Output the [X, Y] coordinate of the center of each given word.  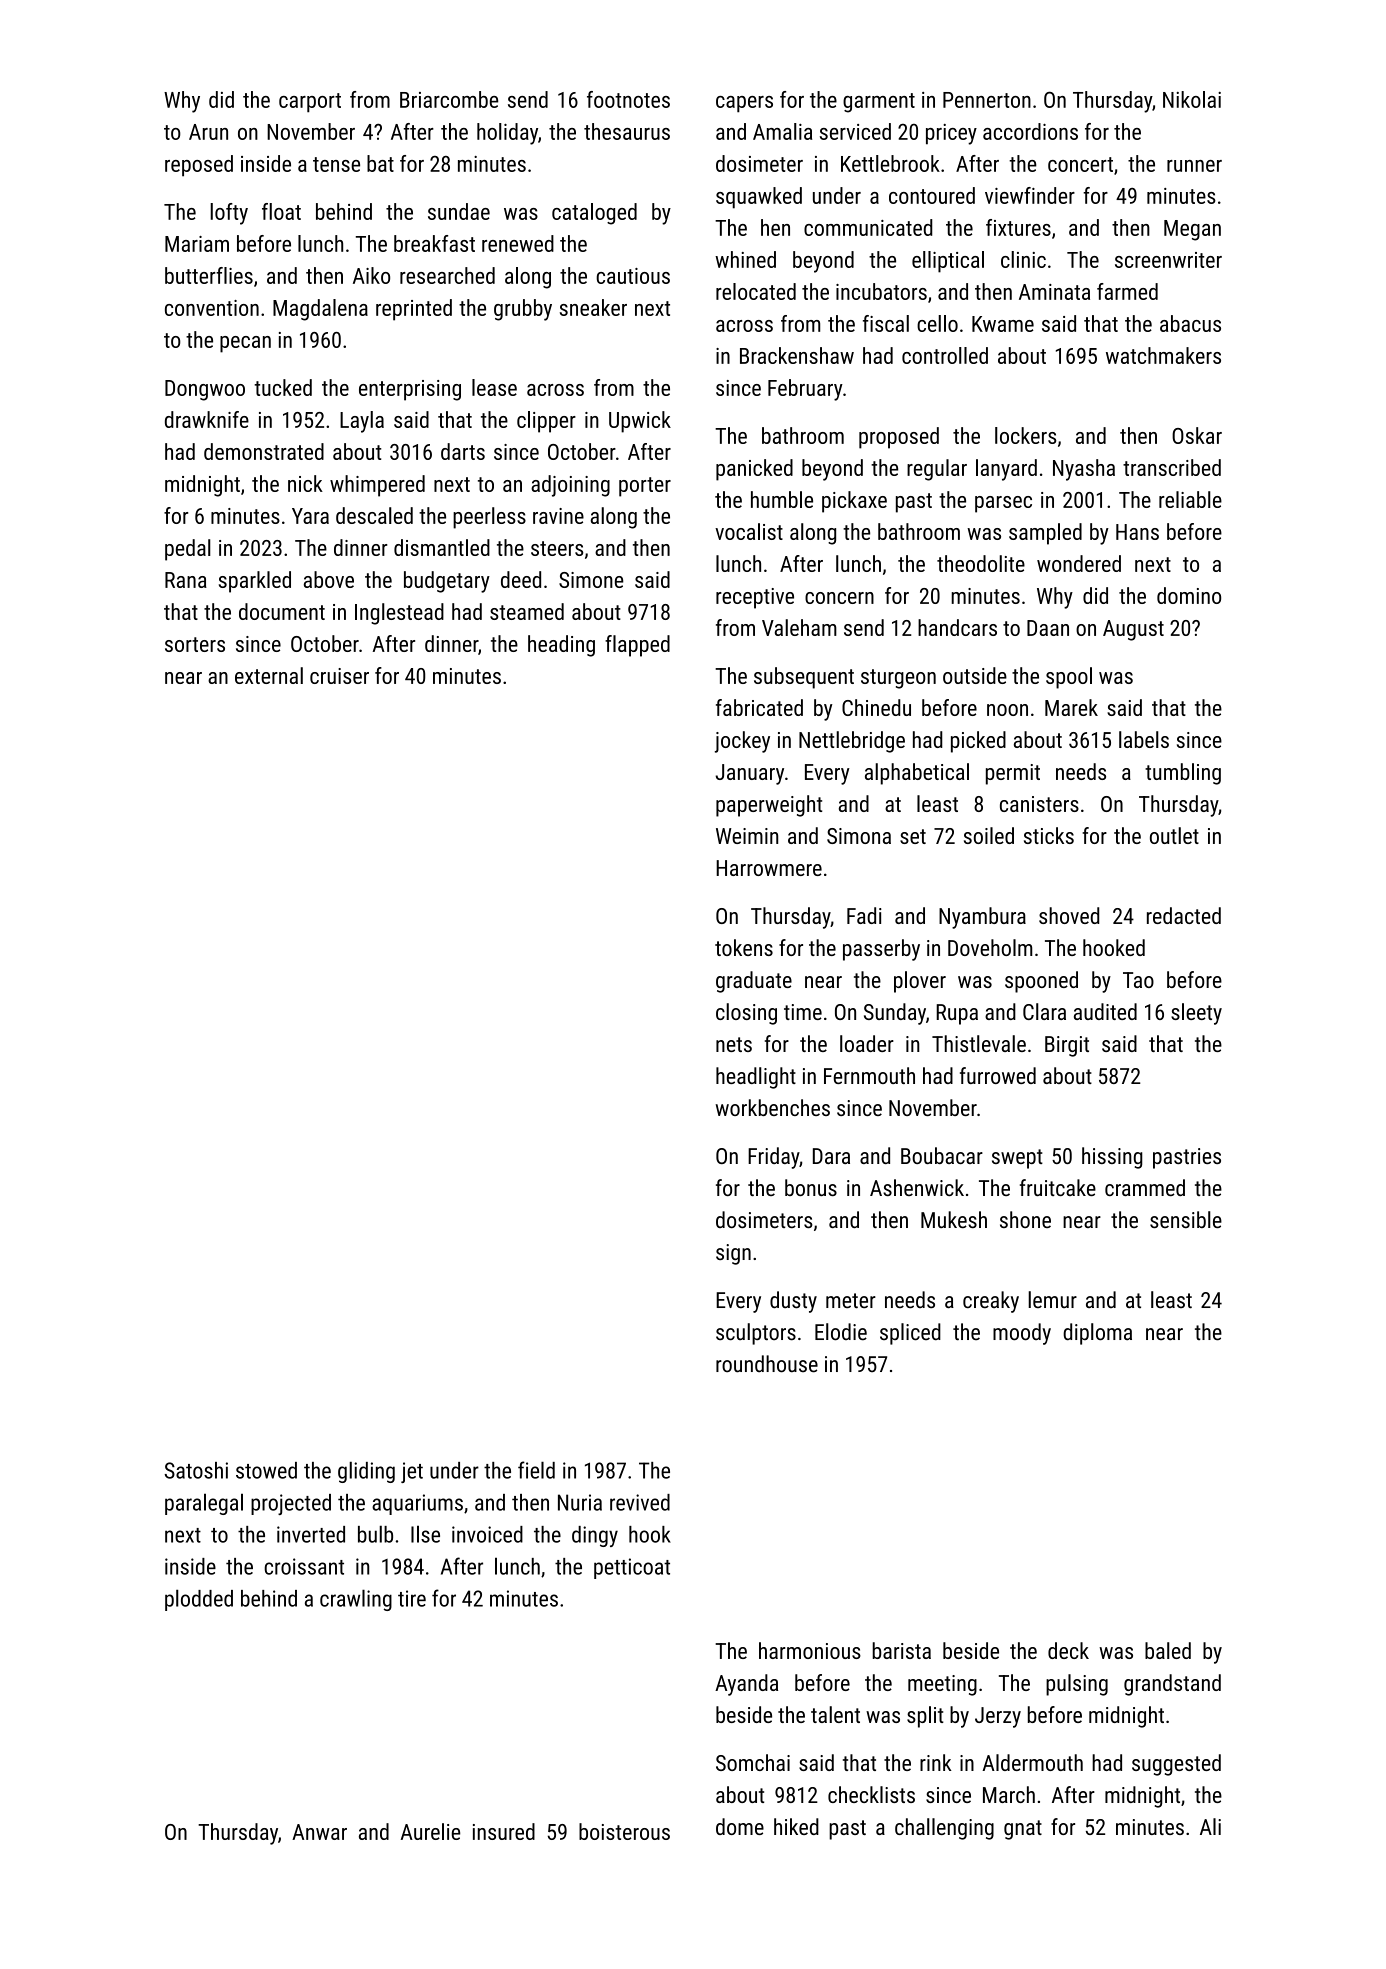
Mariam [197, 244]
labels [1144, 739]
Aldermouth [1032, 1762]
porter [645, 487]
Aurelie [430, 1831]
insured [504, 1831]
